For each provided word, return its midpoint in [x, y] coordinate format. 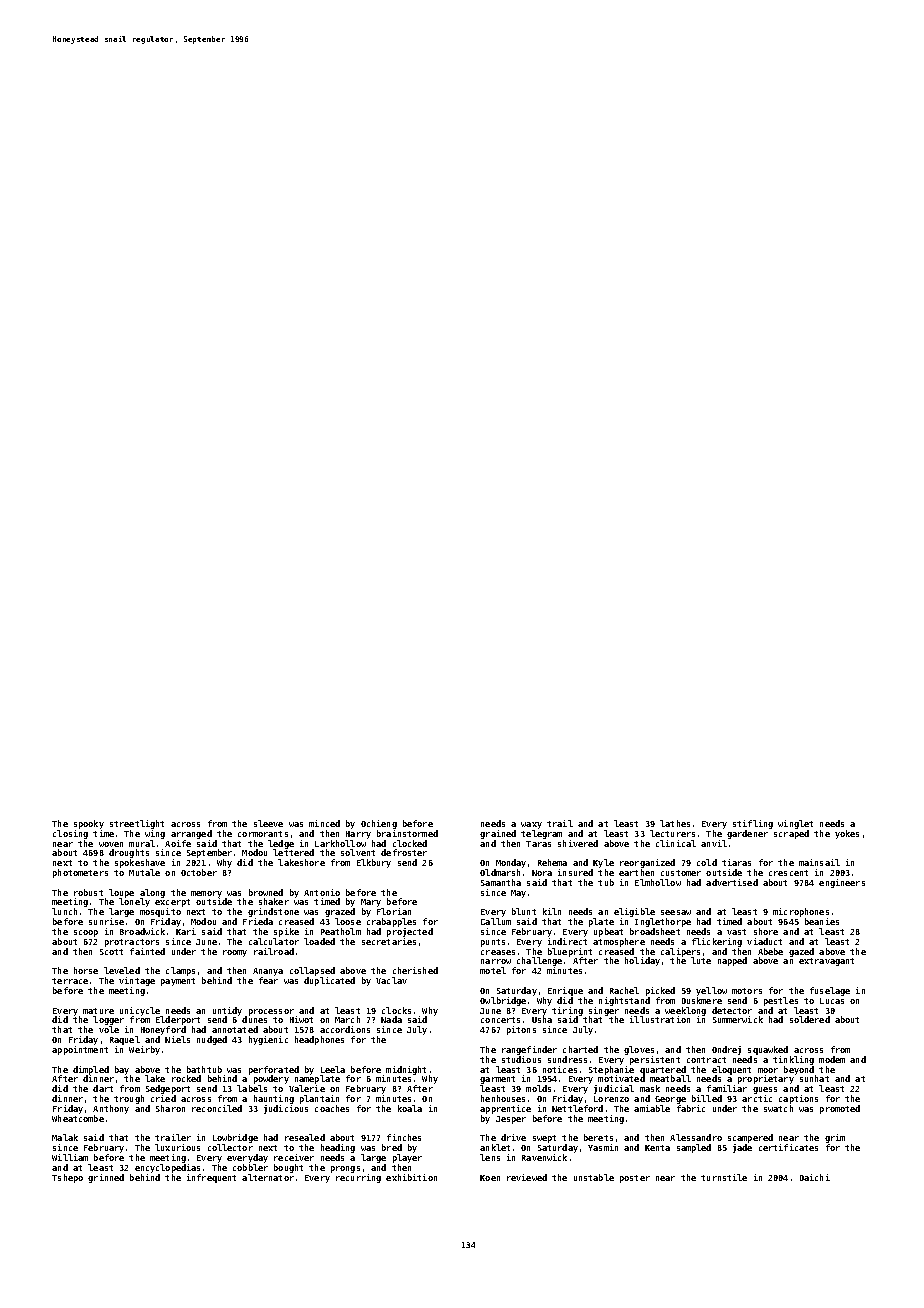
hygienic [268, 1040]
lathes [675, 823]
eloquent [731, 1071]
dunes [254, 1020]
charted [580, 1049]
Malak [65, 1137]
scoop [86, 933]
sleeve [268, 823]
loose [348, 921]
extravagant [826, 962]
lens [490, 1157]
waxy [531, 825]
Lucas [832, 1001]
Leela [333, 1069]
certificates [788, 1147]
